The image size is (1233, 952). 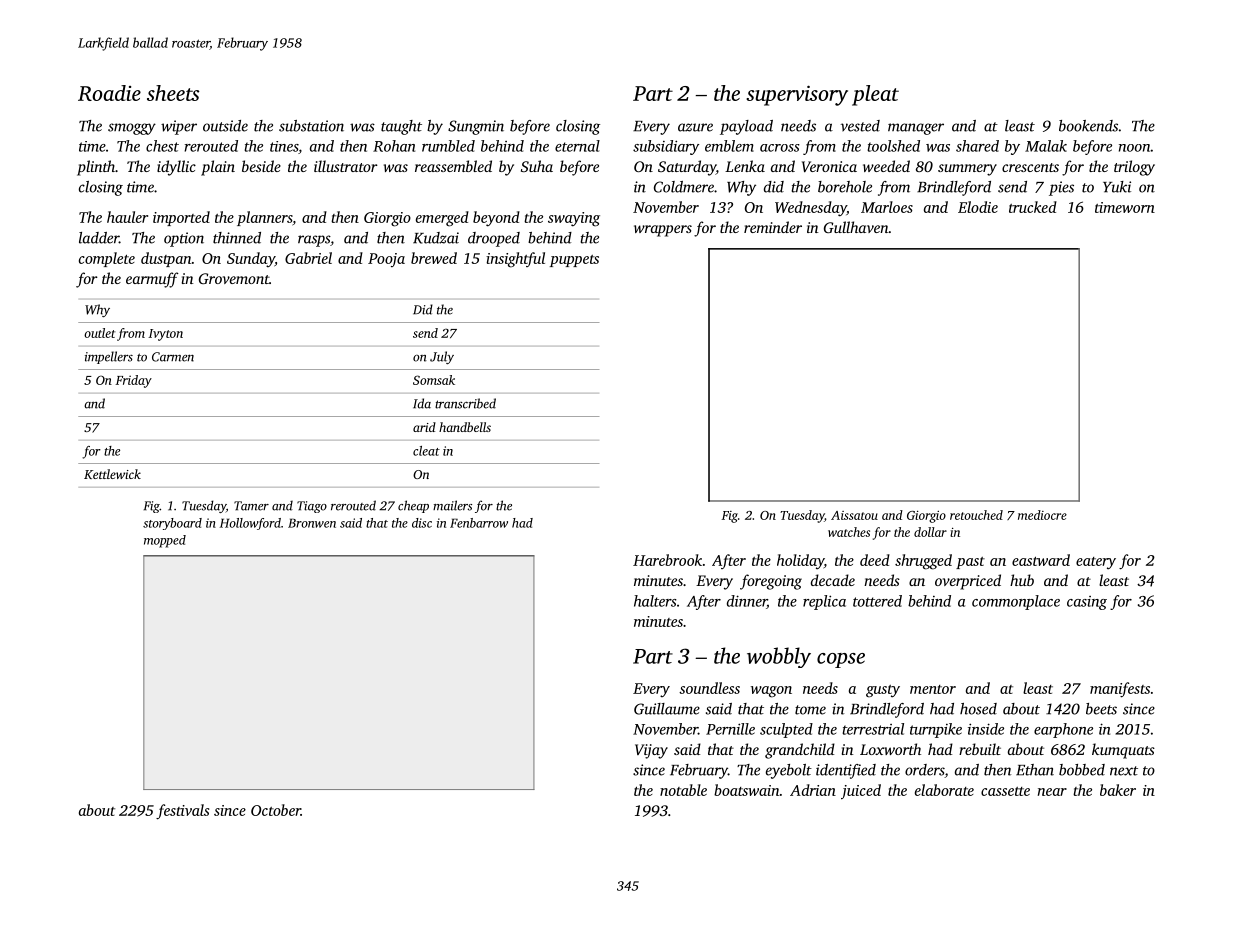 What do you see at coordinates (967, 170) in the screenshot?
I see `summery` at bounding box center [967, 170].
